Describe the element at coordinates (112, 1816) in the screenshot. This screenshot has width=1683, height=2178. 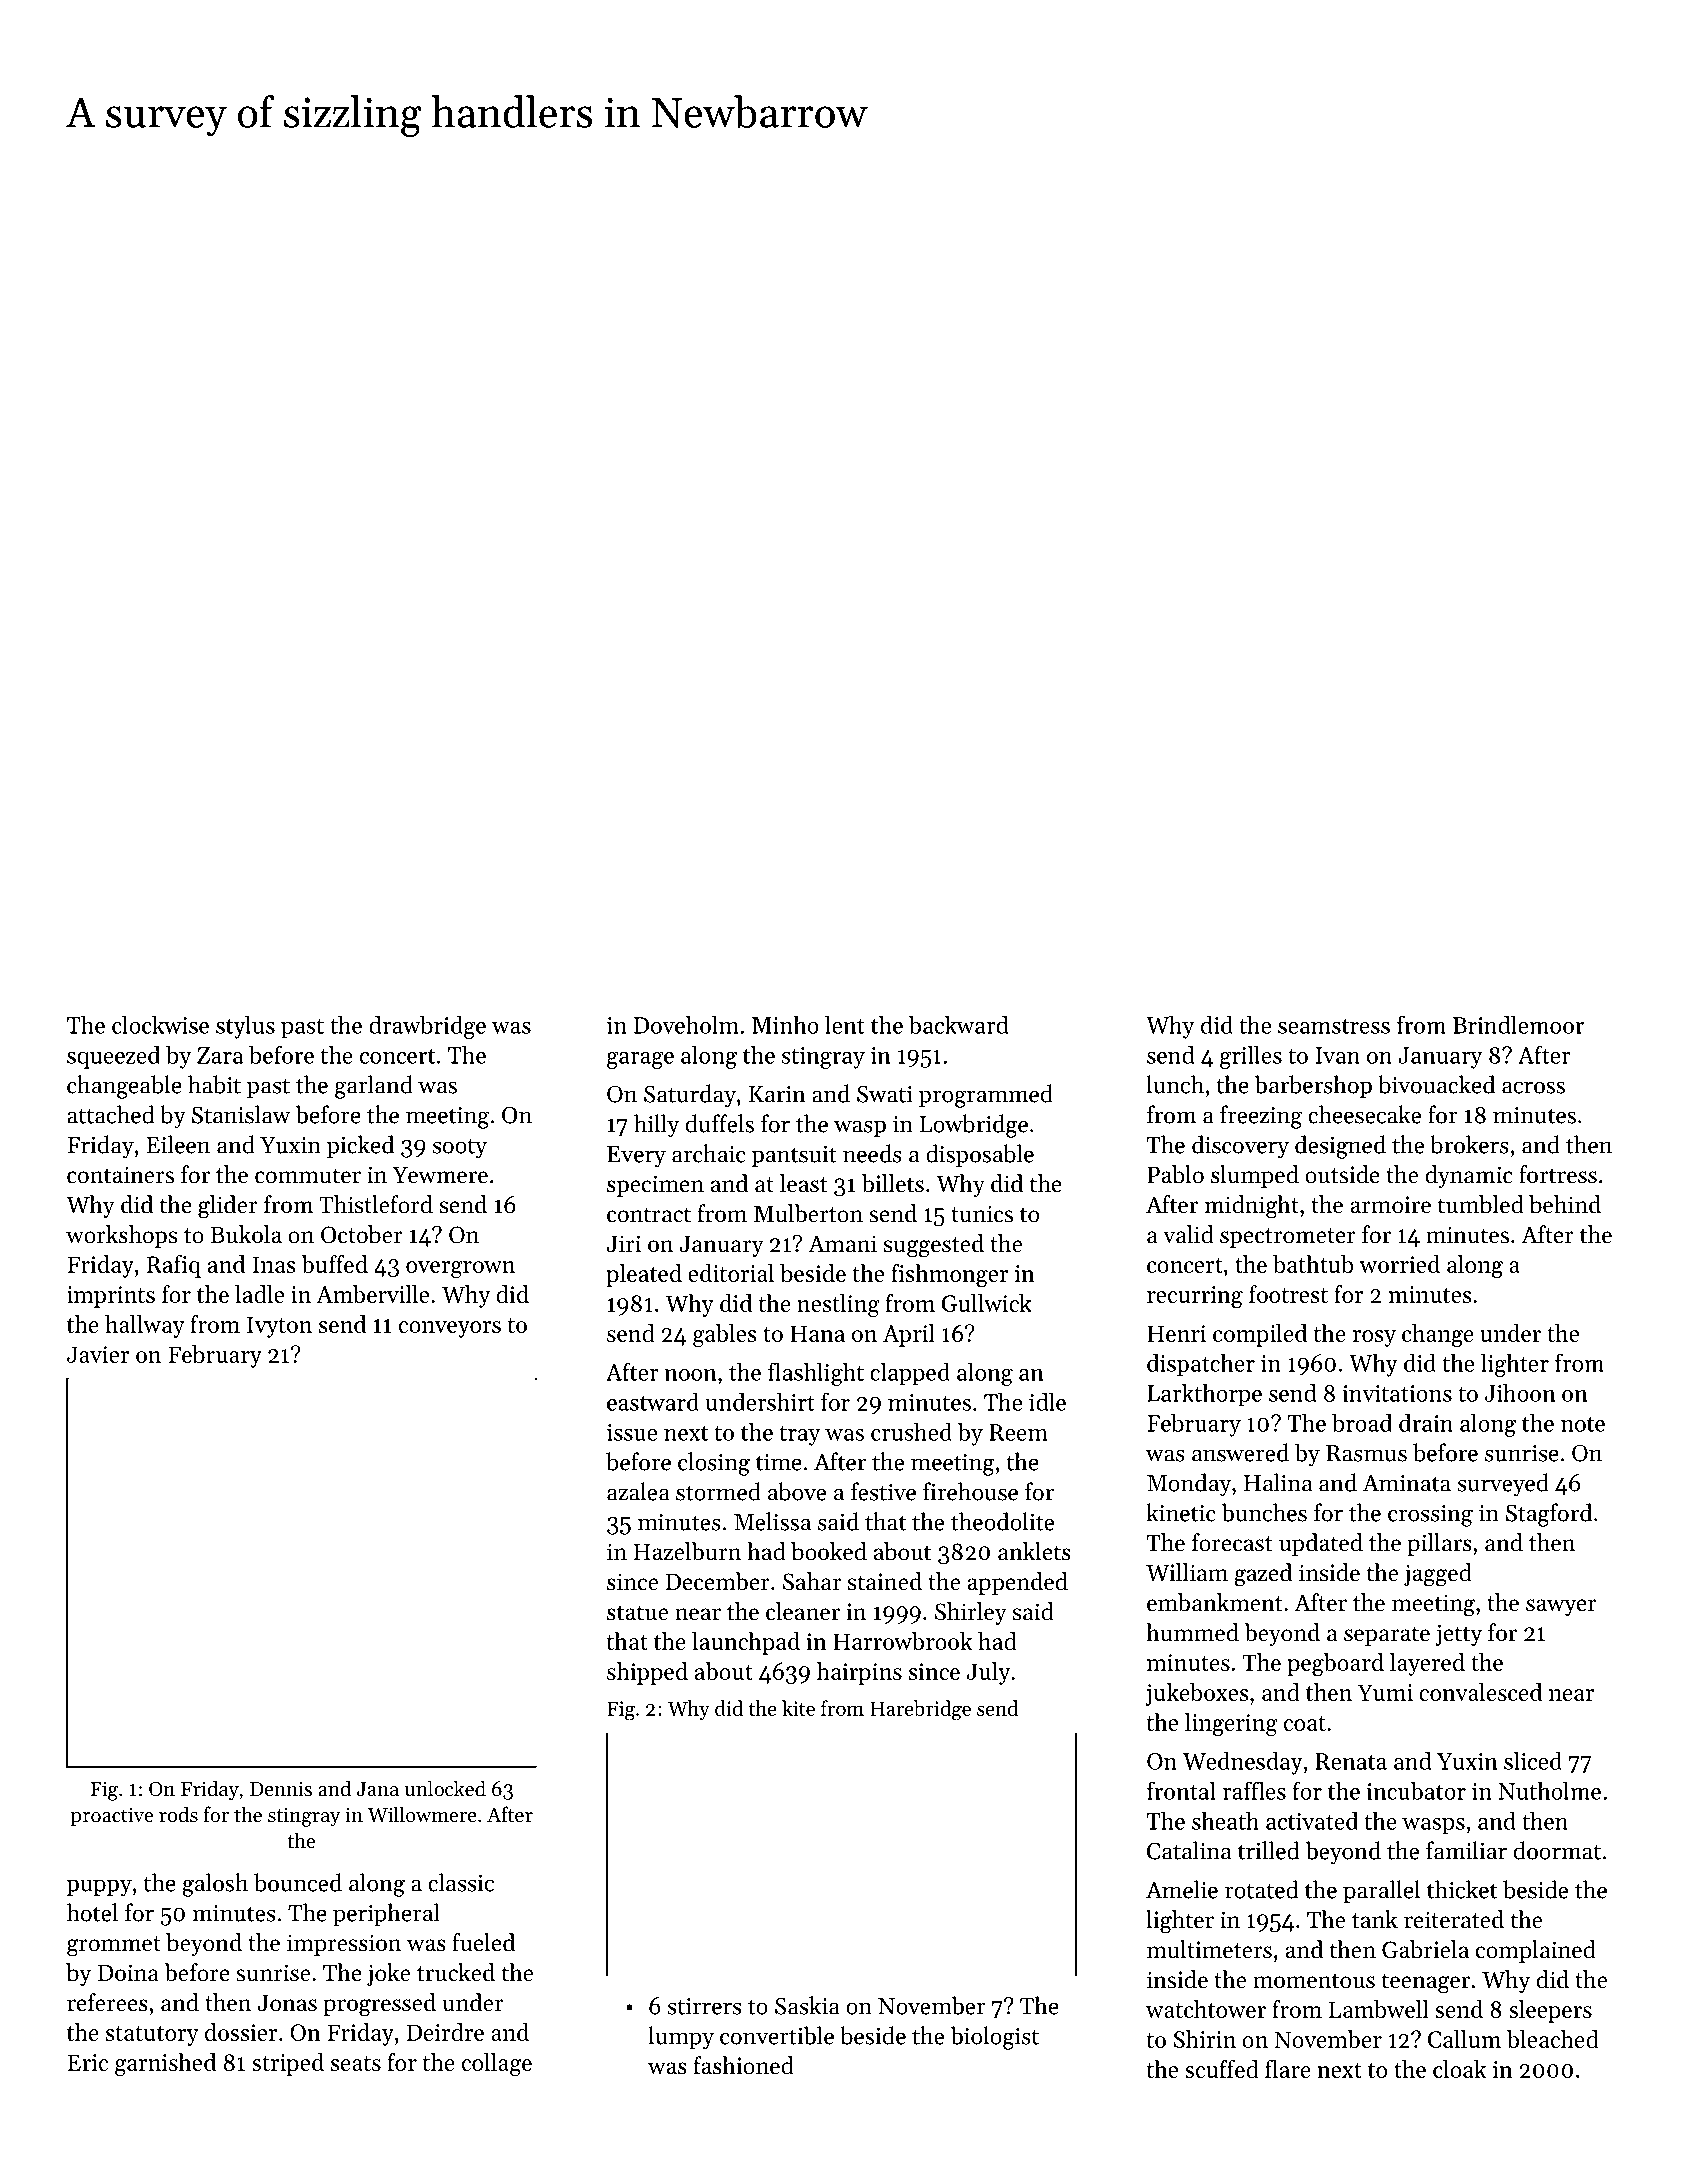
I see `proactive` at that location.
